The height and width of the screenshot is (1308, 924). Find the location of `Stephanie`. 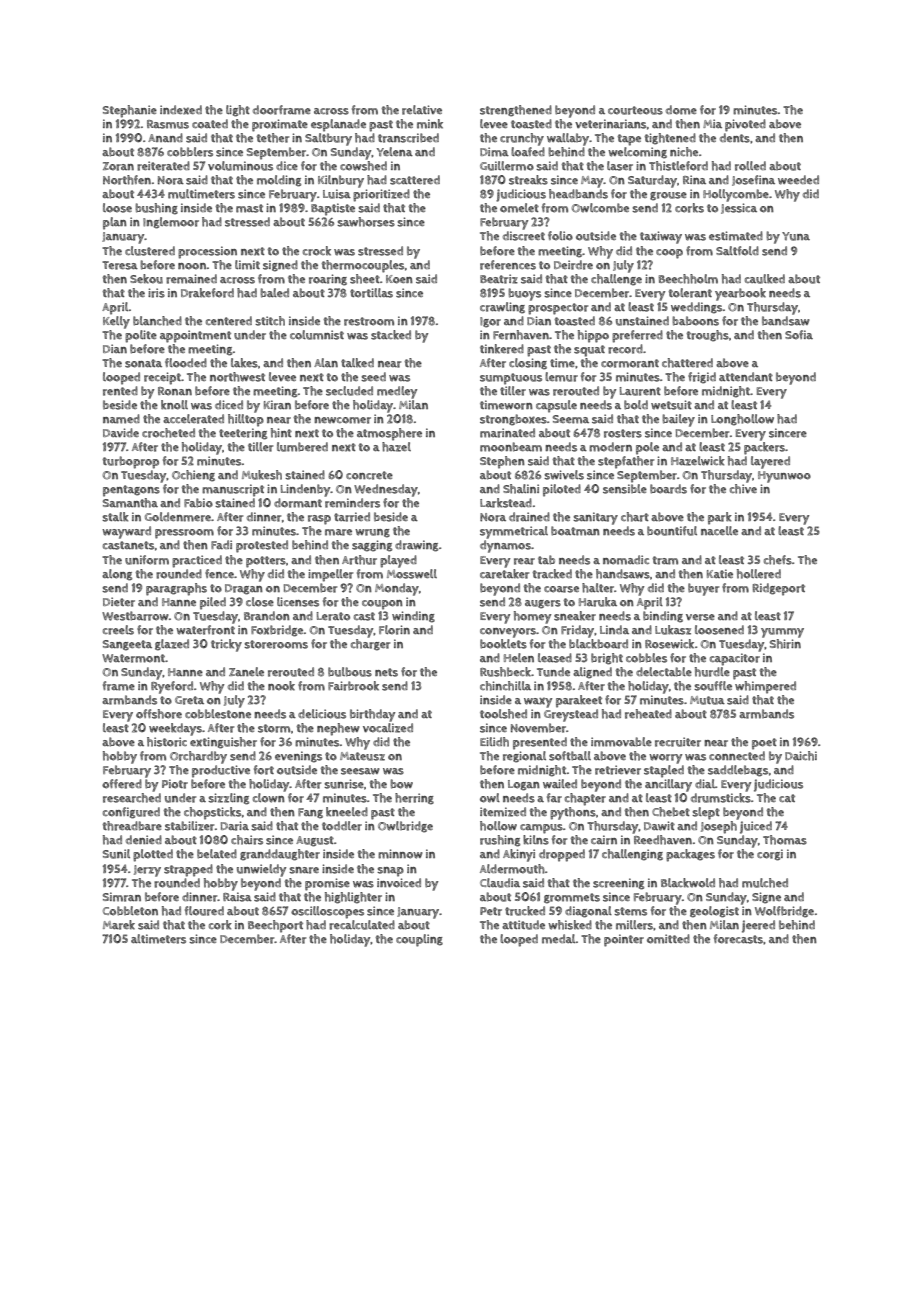

Stephanie is located at coordinates (130, 111).
